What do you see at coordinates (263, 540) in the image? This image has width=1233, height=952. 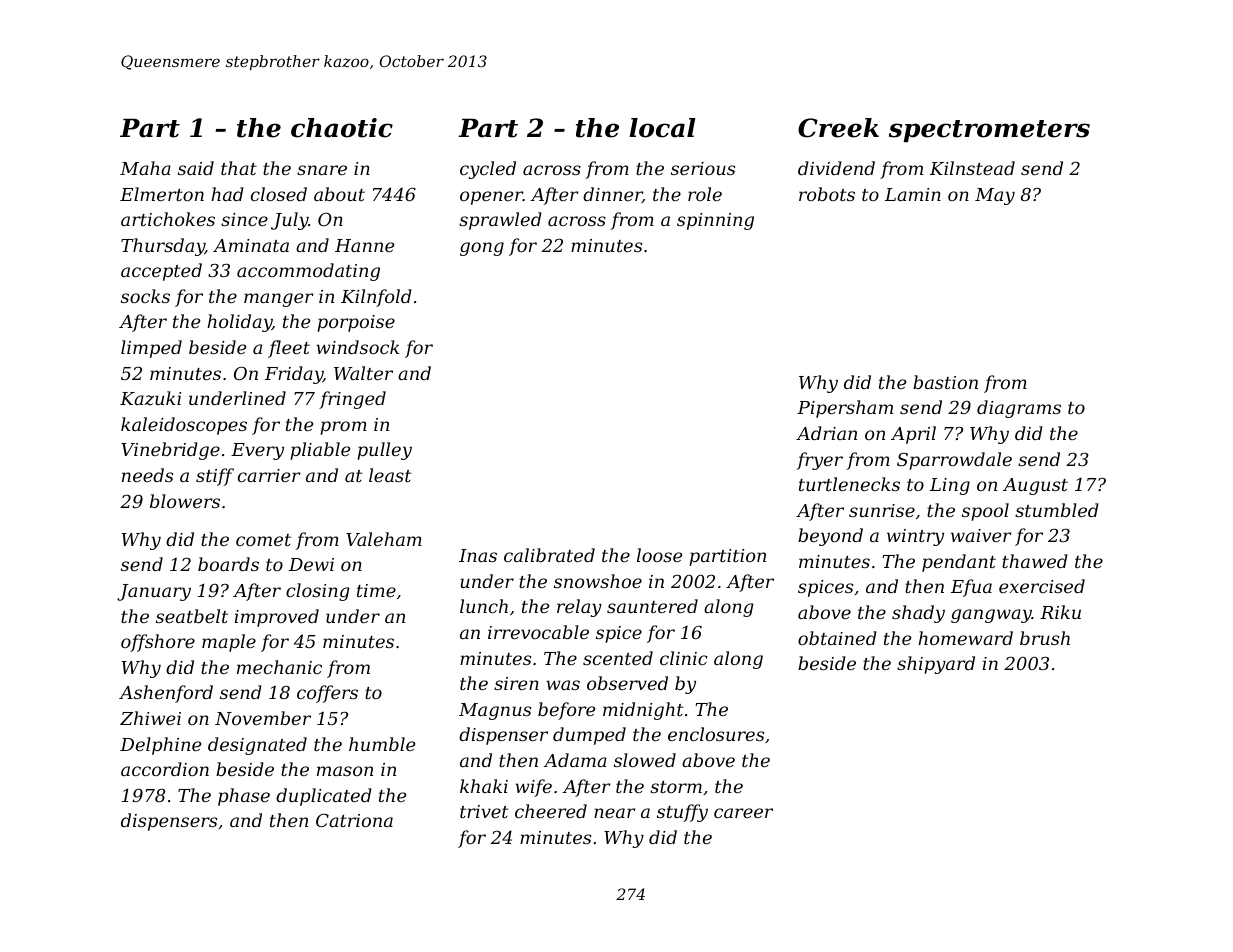 I see `comet` at bounding box center [263, 540].
